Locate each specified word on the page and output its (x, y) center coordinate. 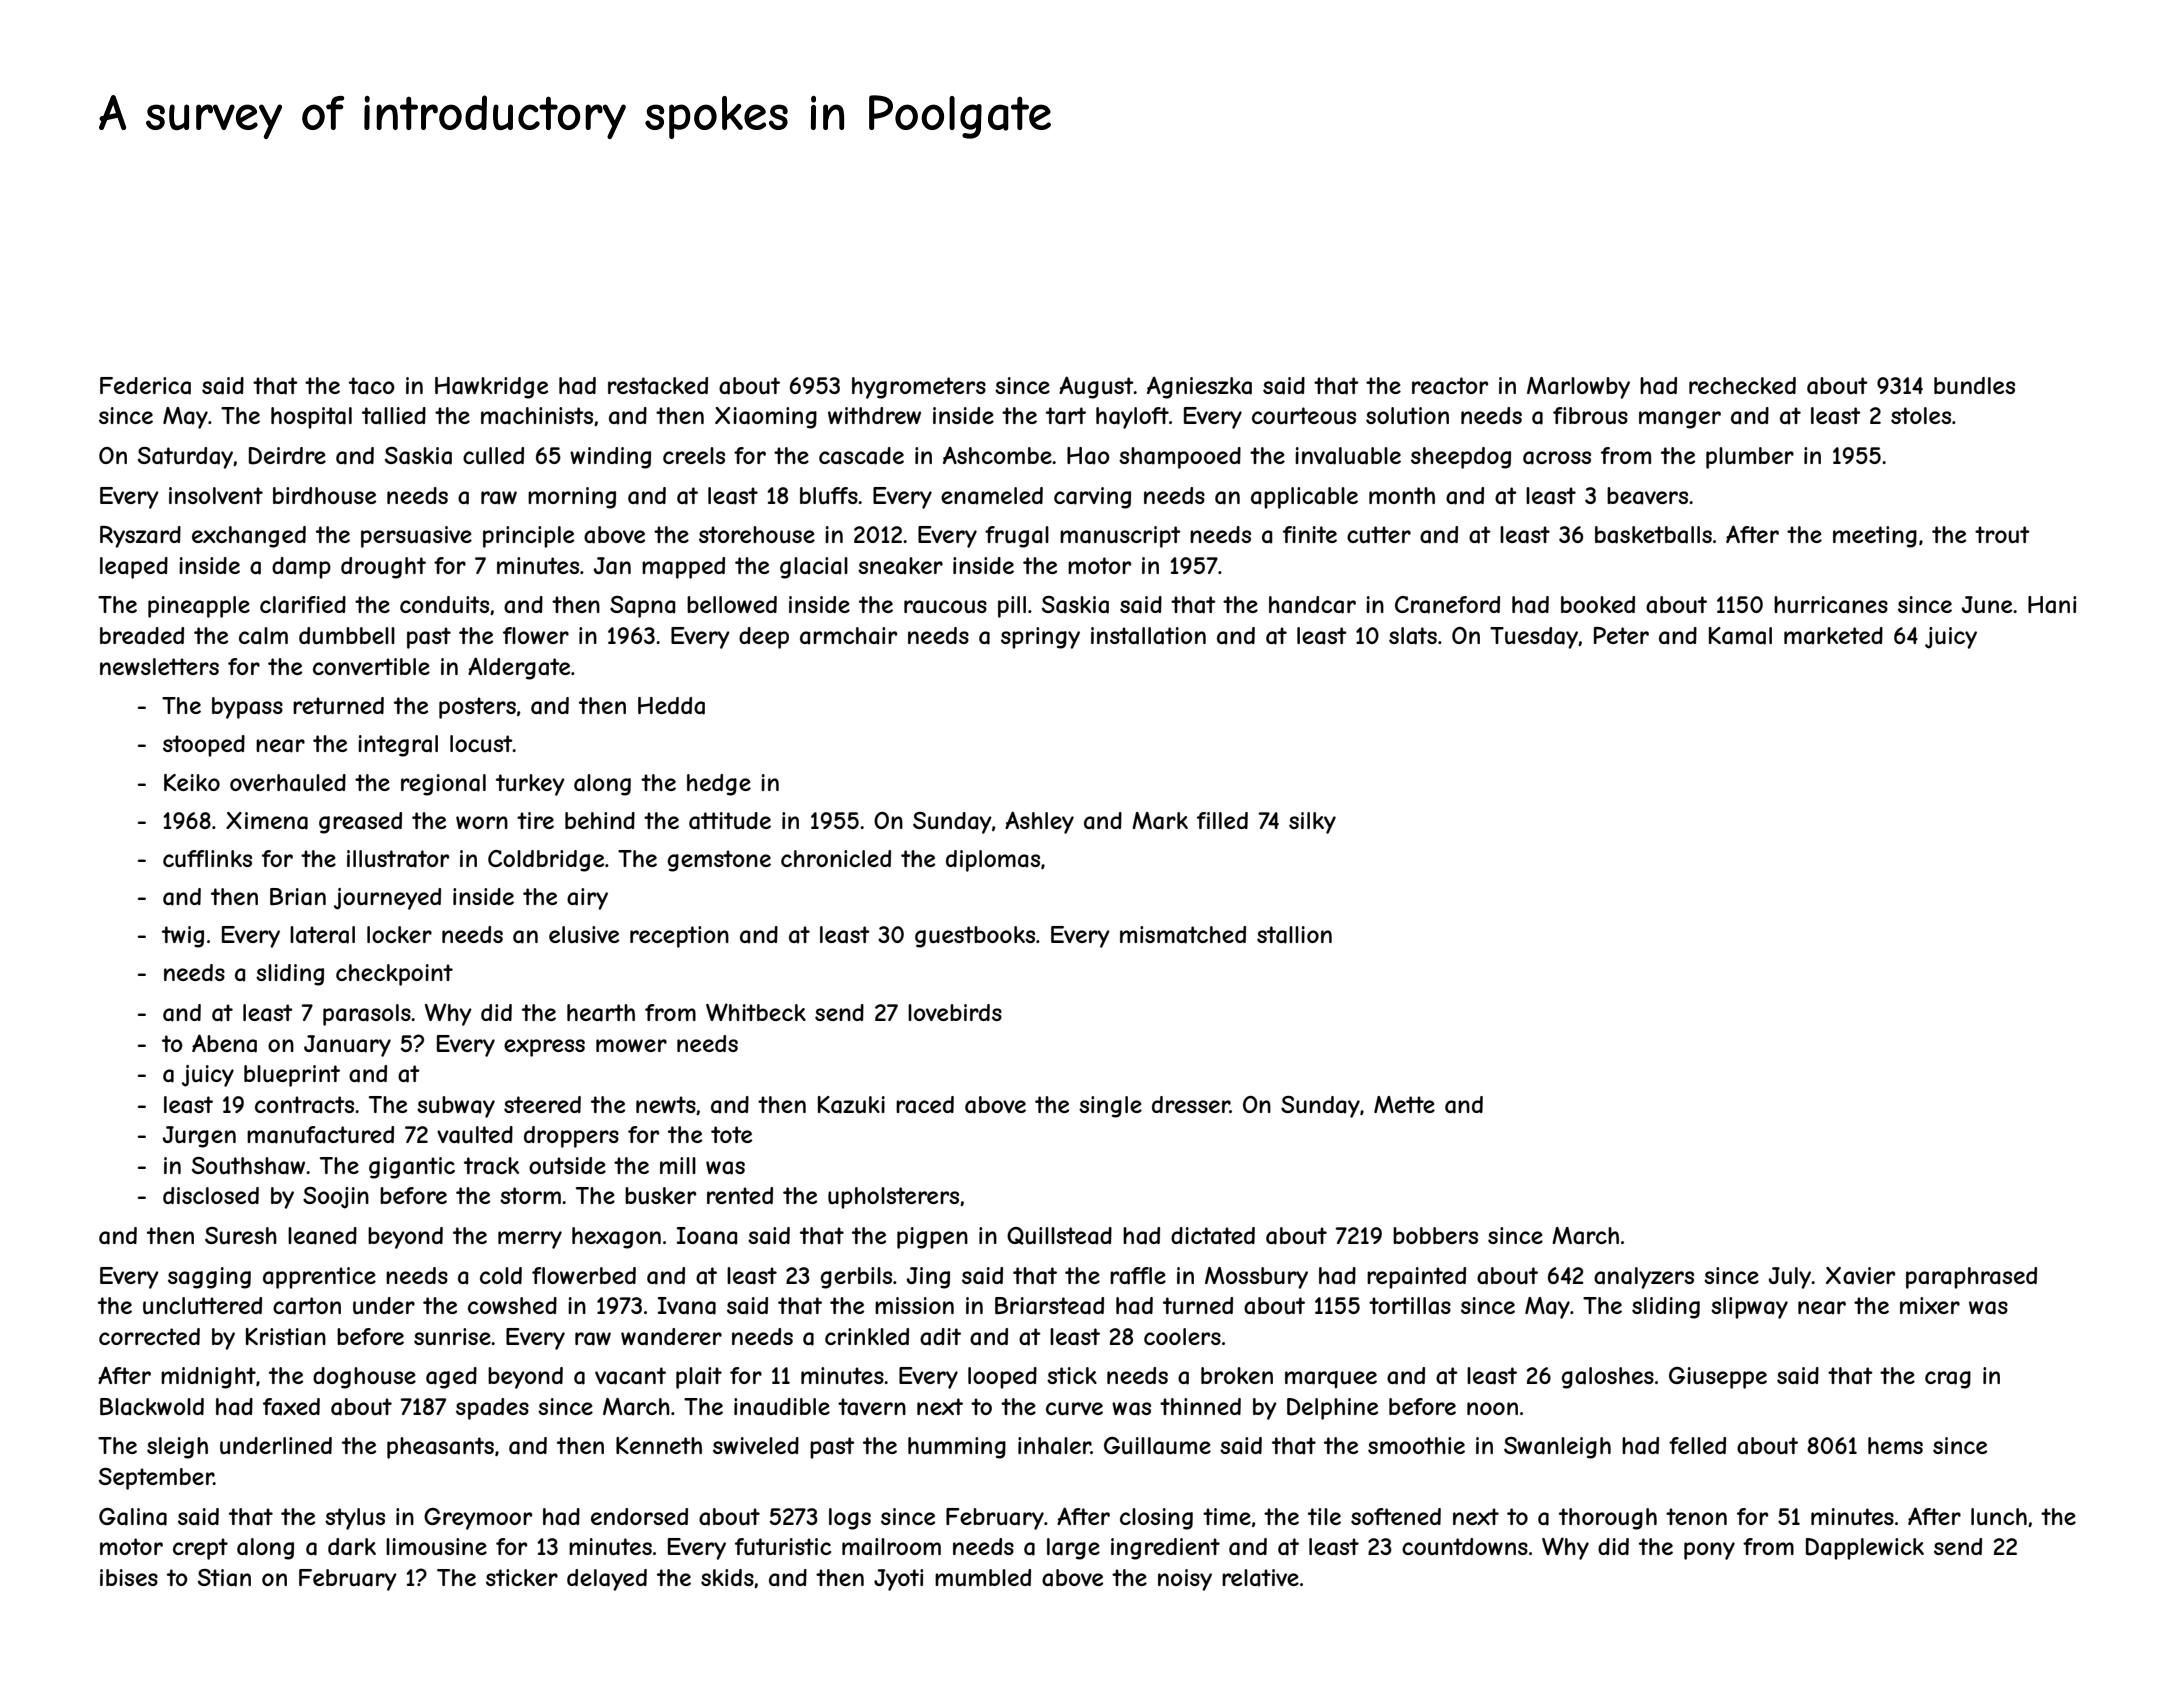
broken (1237, 1375)
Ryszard (140, 537)
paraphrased (1971, 1278)
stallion (1294, 935)
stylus (355, 1519)
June (1987, 604)
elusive (584, 934)
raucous (945, 607)
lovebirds (955, 1012)
